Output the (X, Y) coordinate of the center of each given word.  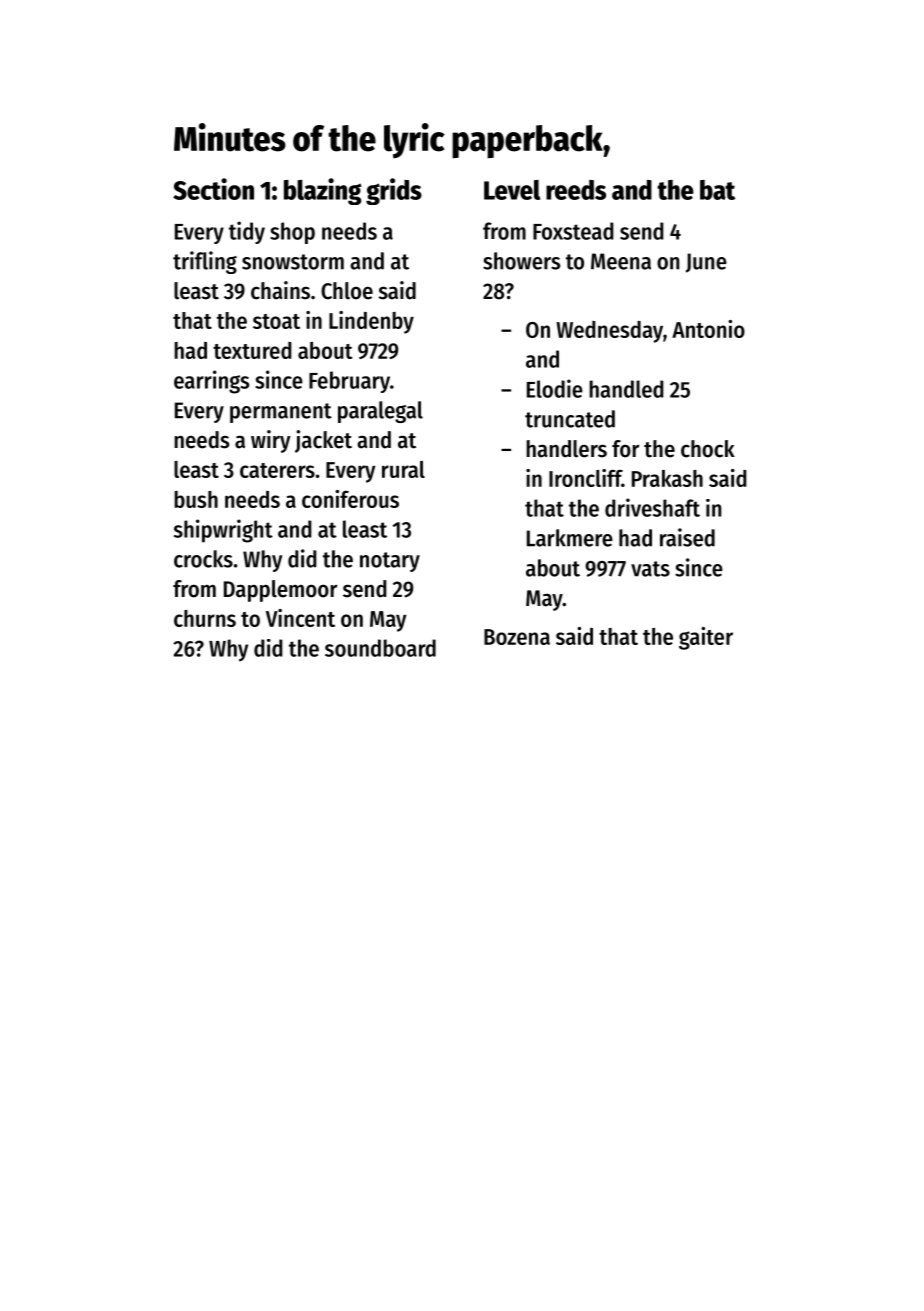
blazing (322, 191)
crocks (203, 559)
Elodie (555, 388)
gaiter (706, 638)
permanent (281, 413)
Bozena (517, 637)
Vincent (300, 618)
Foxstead (573, 231)
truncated (570, 419)
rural (403, 469)
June (706, 263)
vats (650, 569)
